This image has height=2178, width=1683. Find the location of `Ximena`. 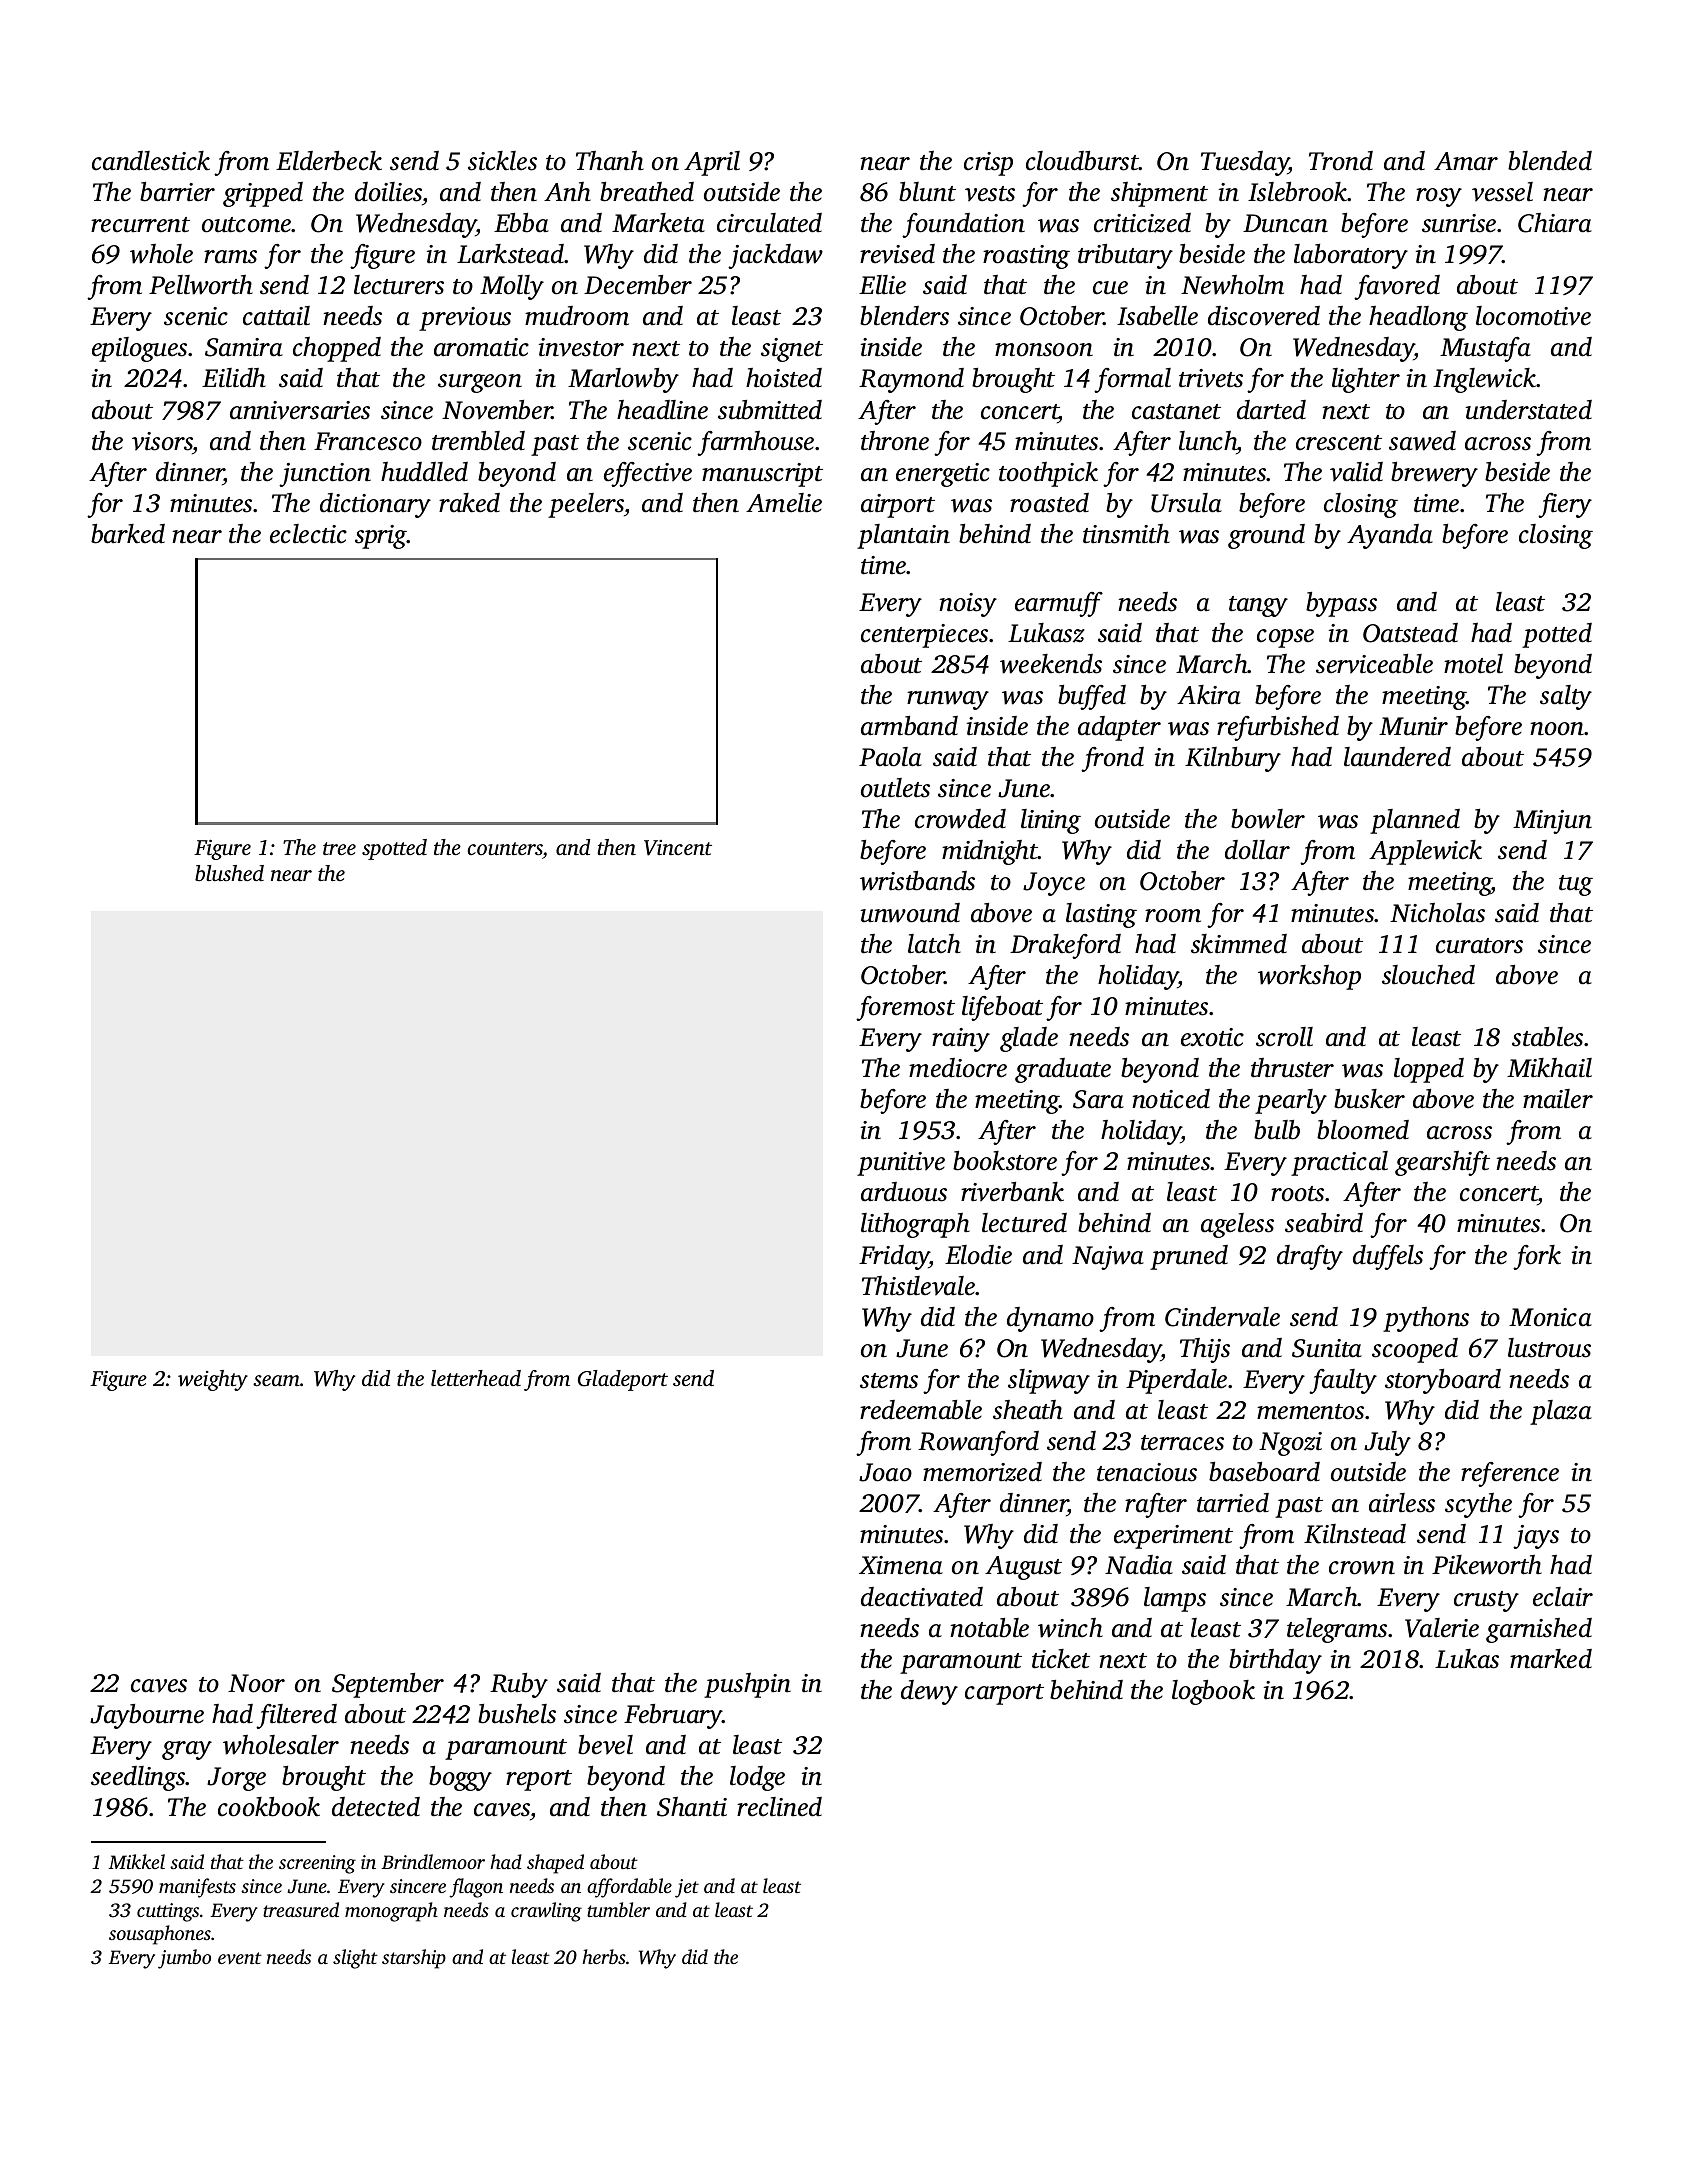

Ximena is located at coordinates (901, 1565).
